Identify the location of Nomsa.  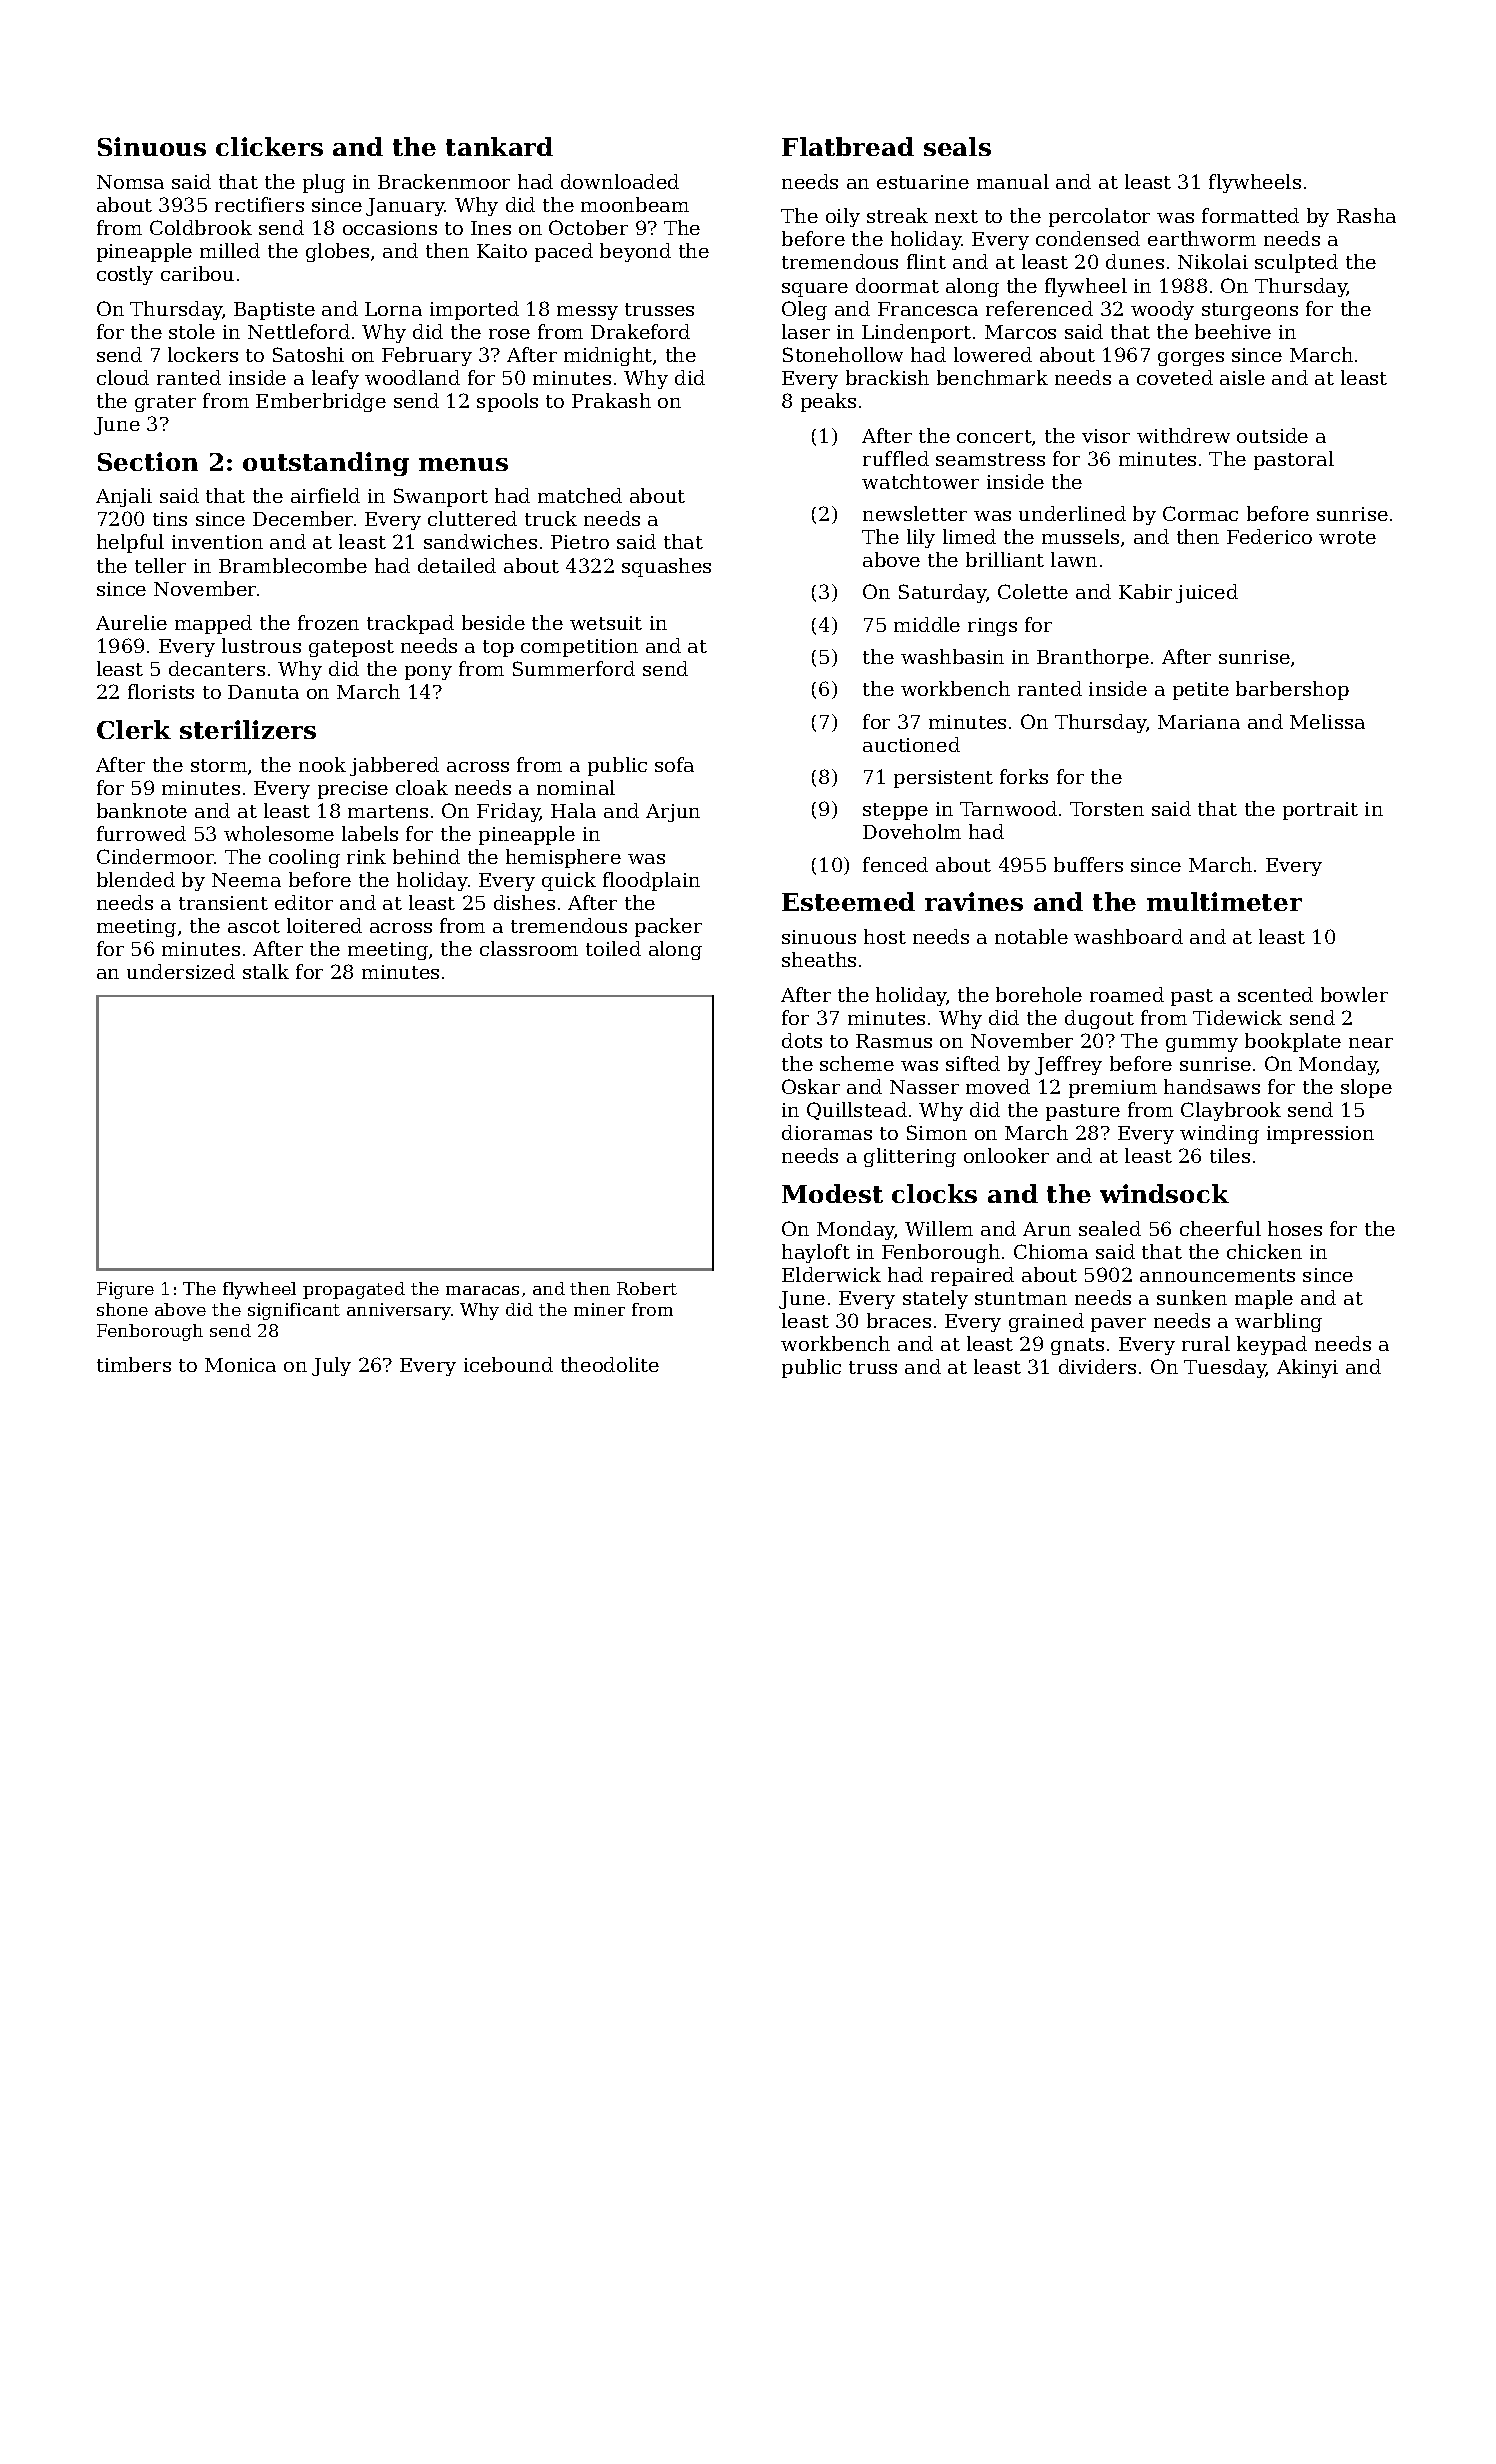
(130, 182).
